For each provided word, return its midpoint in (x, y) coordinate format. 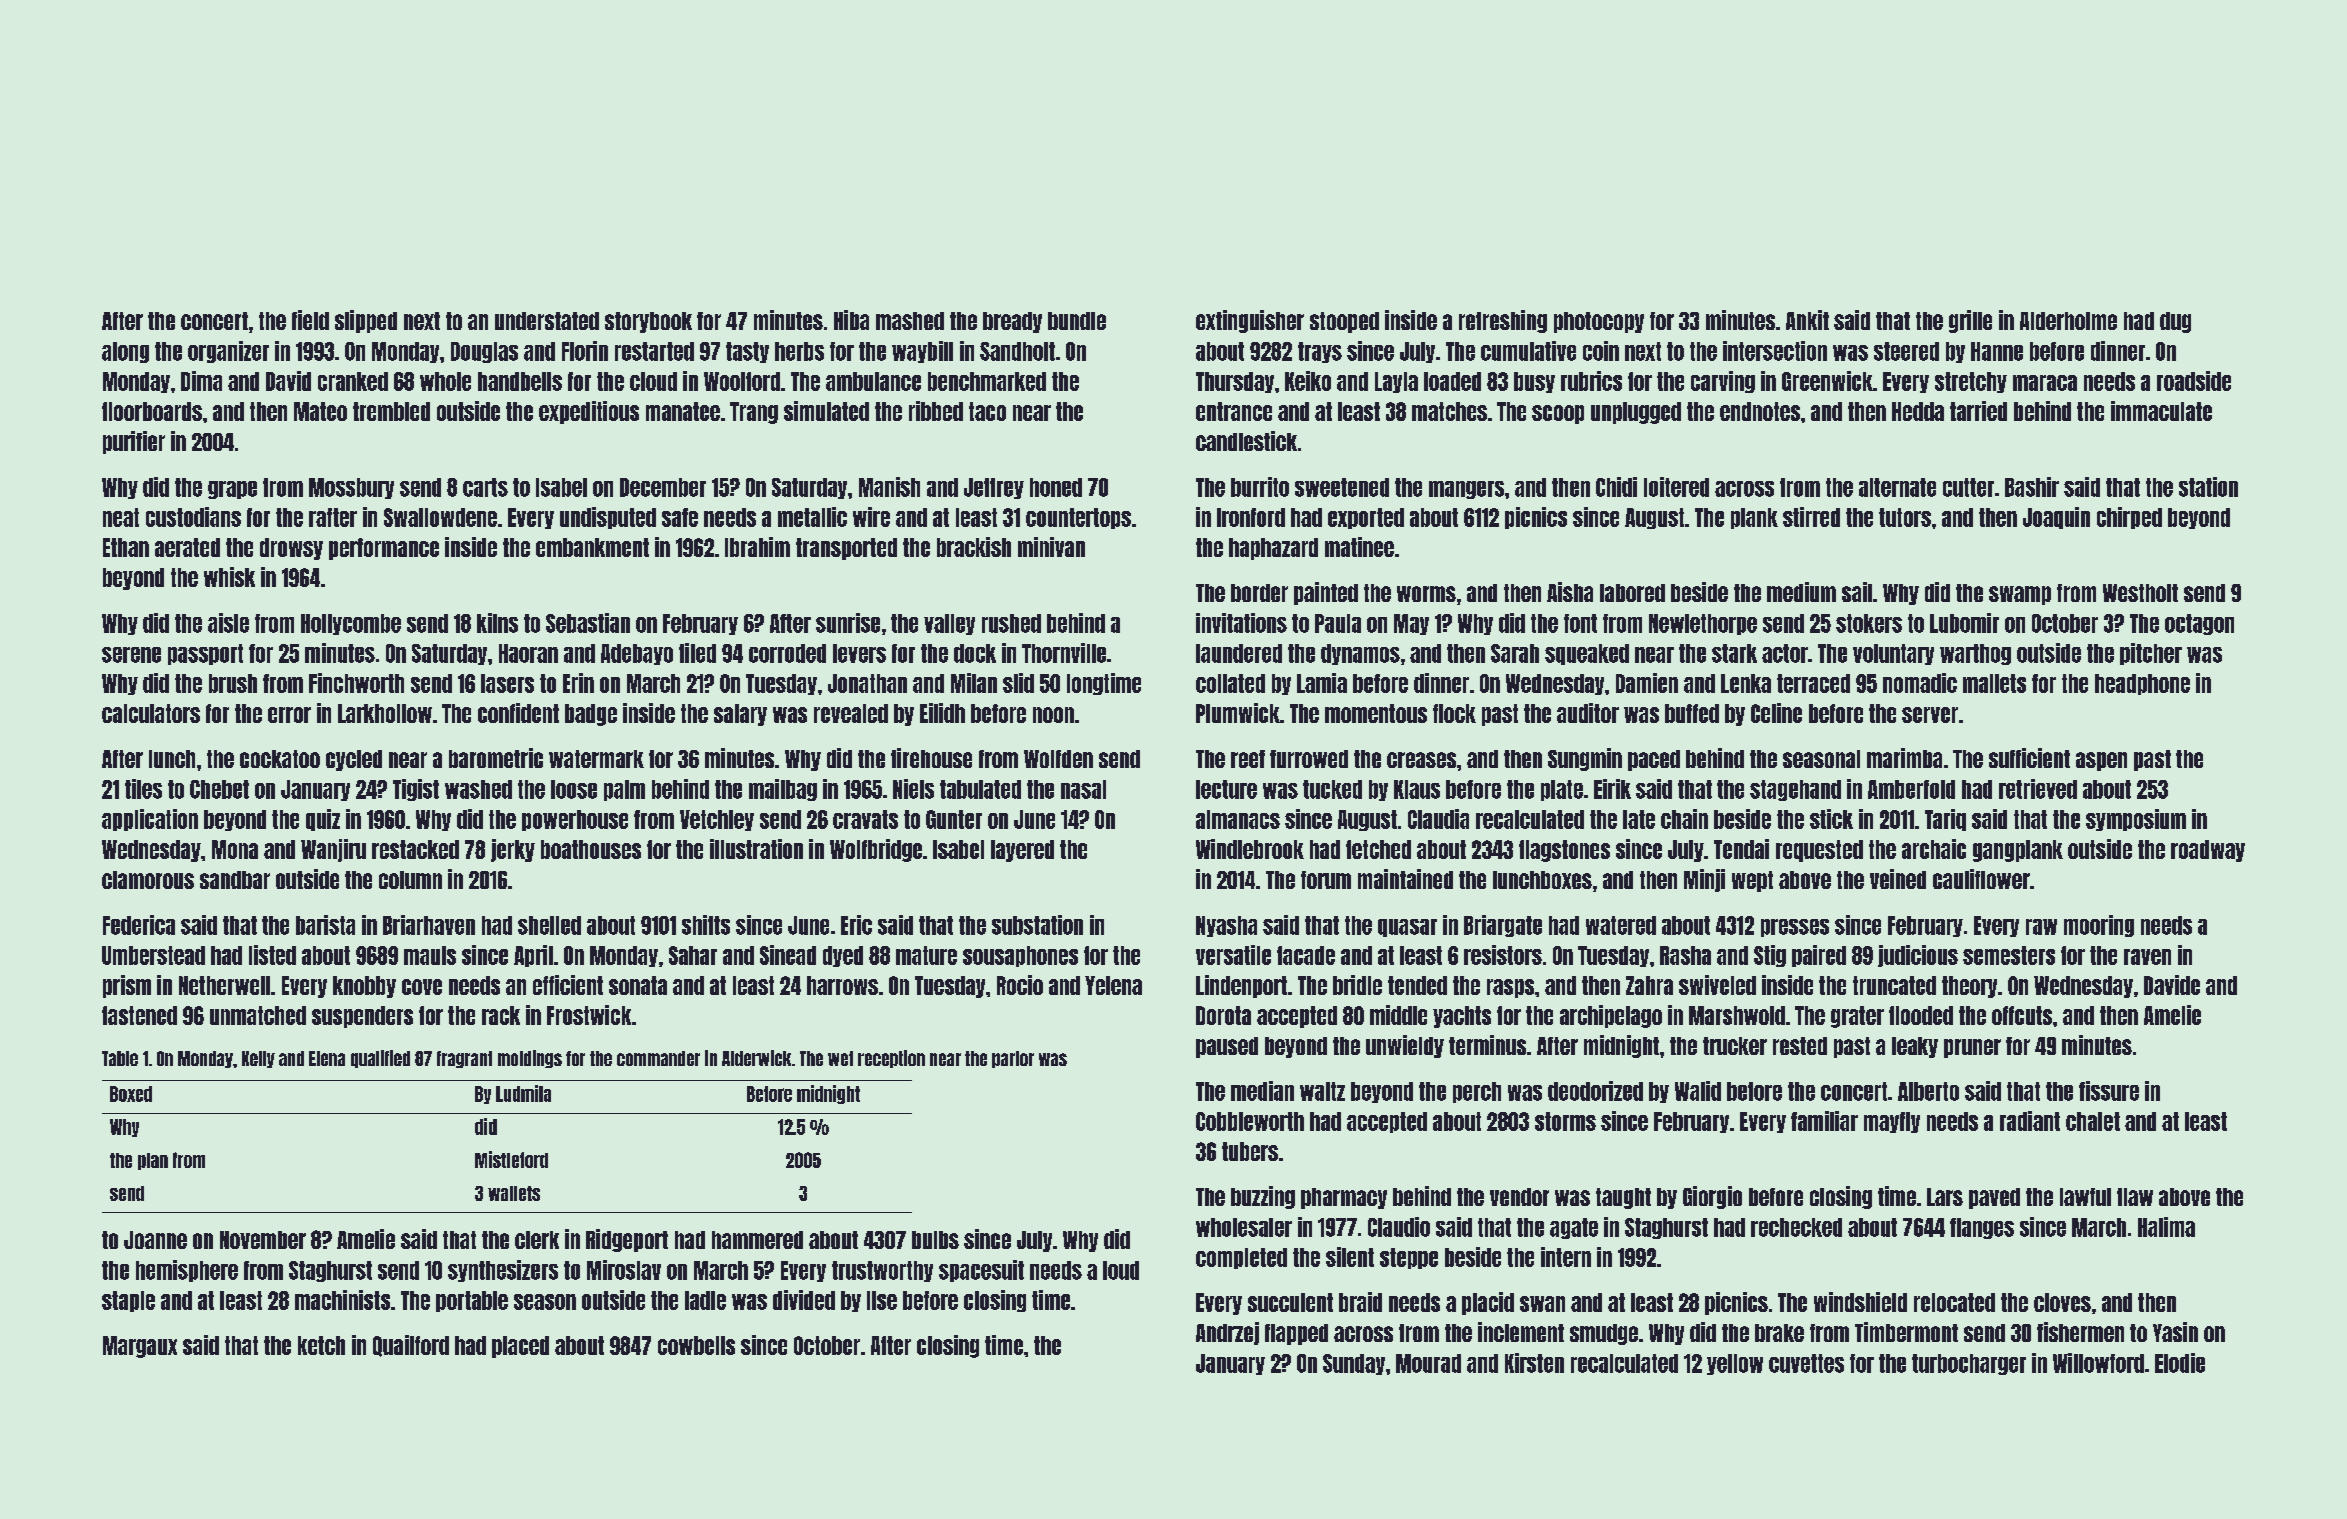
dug (2175, 322)
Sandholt (1017, 351)
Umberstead (153, 955)
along (125, 352)
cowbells (696, 1345)
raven (2147, 957)
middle (1398, 1015)
